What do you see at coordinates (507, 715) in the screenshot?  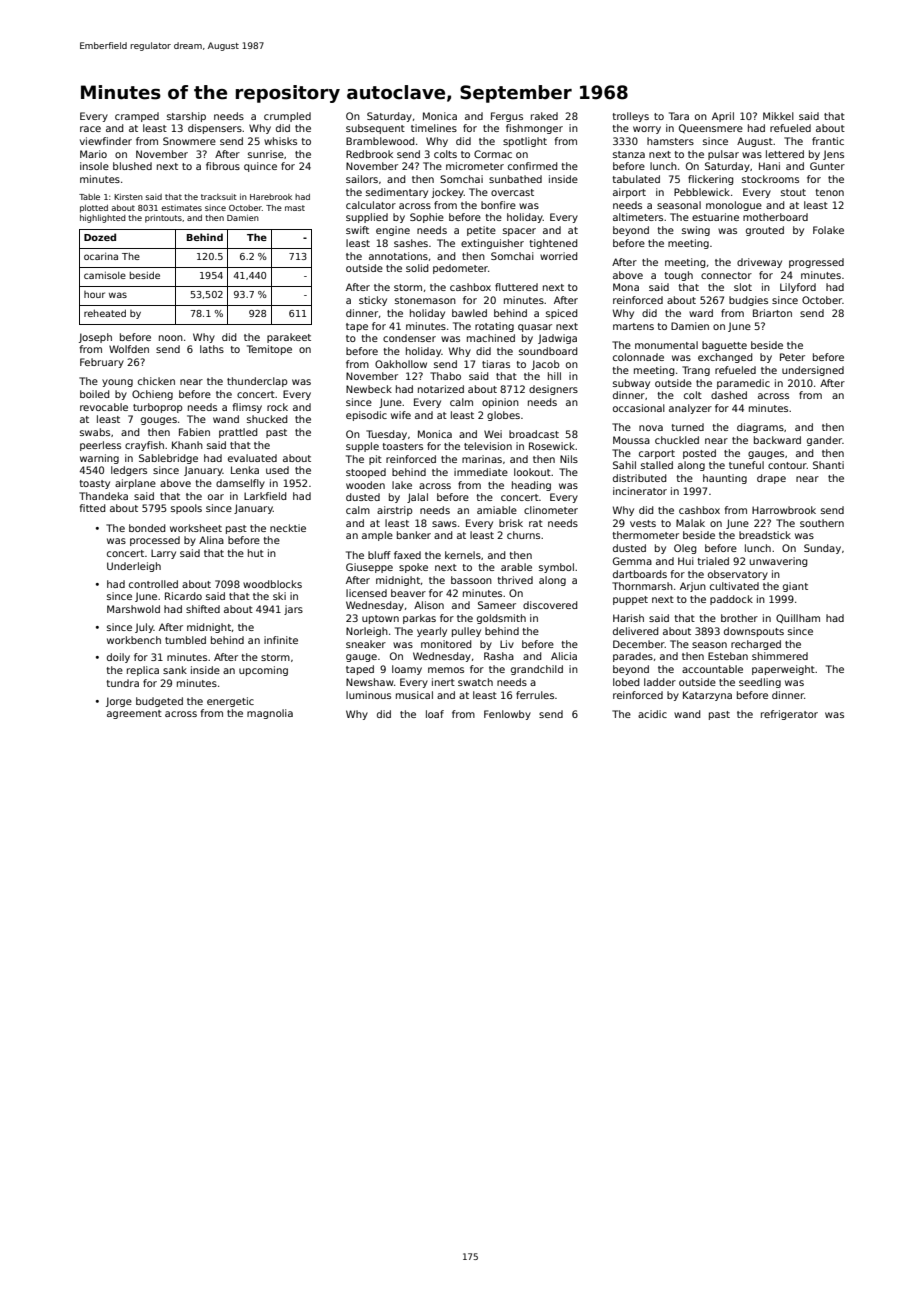 I see `Fenlowby` at bounding box center [507, 715].
